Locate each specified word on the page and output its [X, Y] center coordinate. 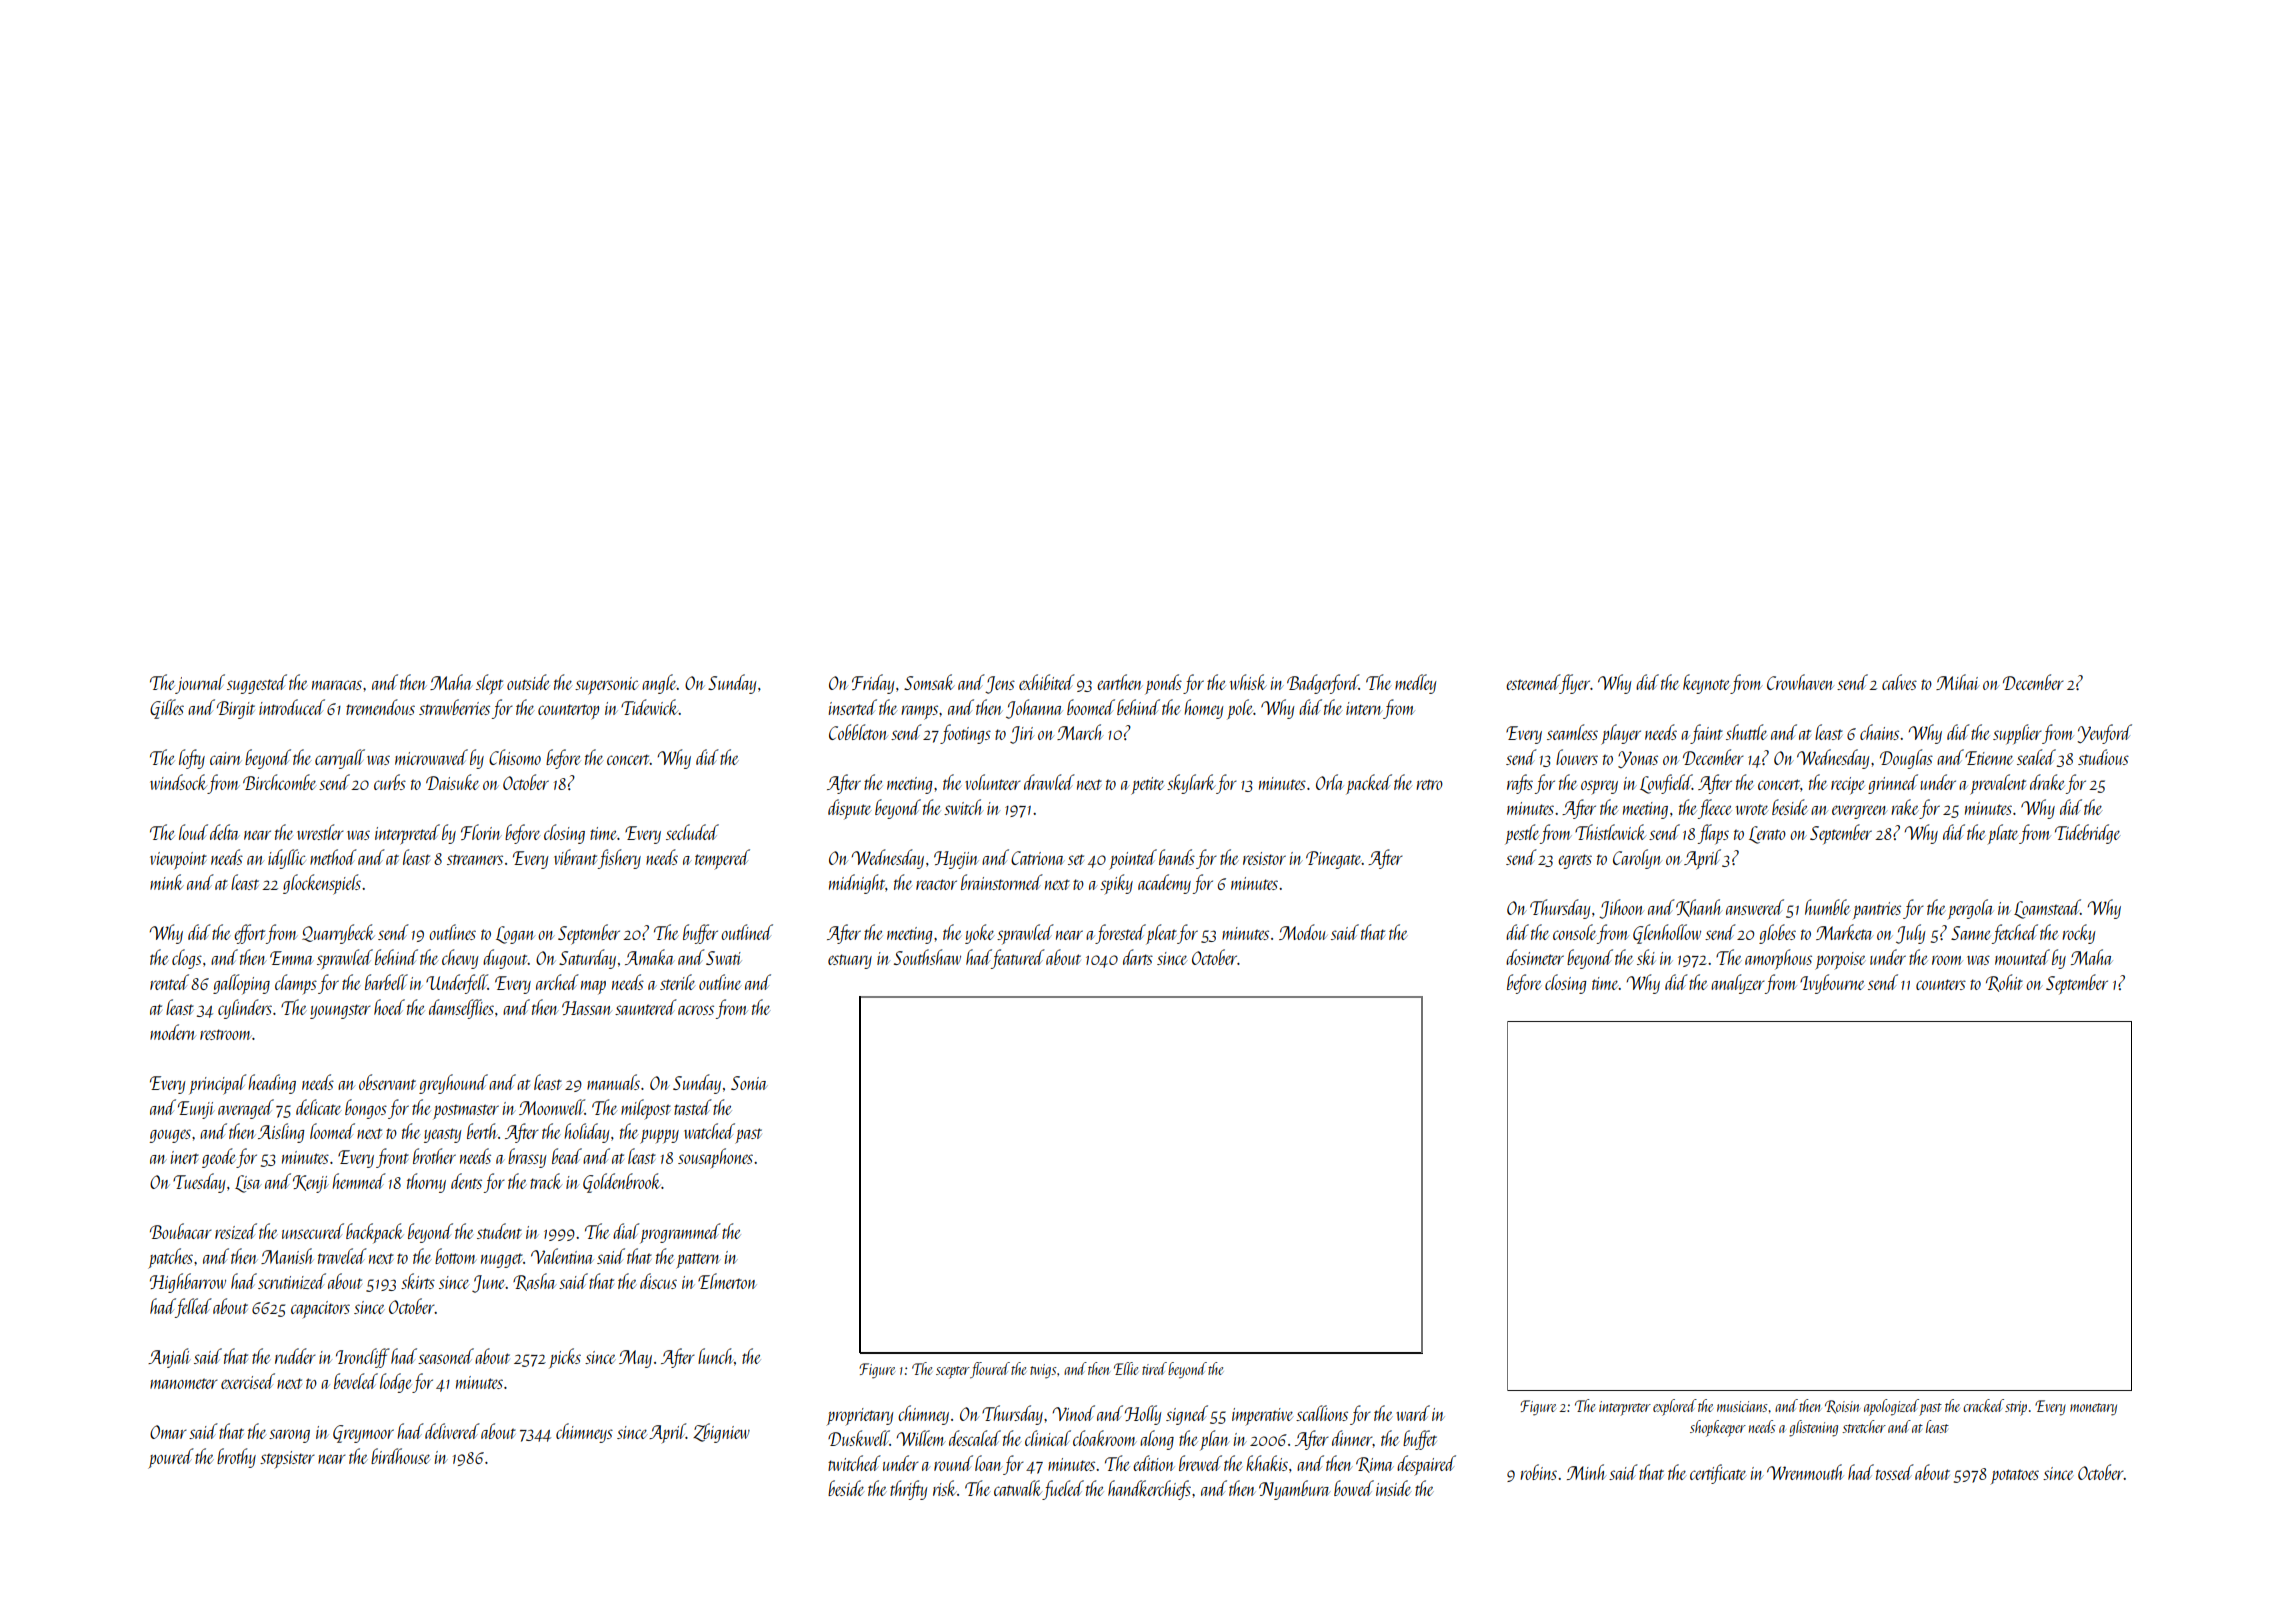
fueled [1063, 1490]
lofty [192, 759]
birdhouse [400, 1456]
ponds [1163, 684]
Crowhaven [1800, 682]
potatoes [2014, 1477]
